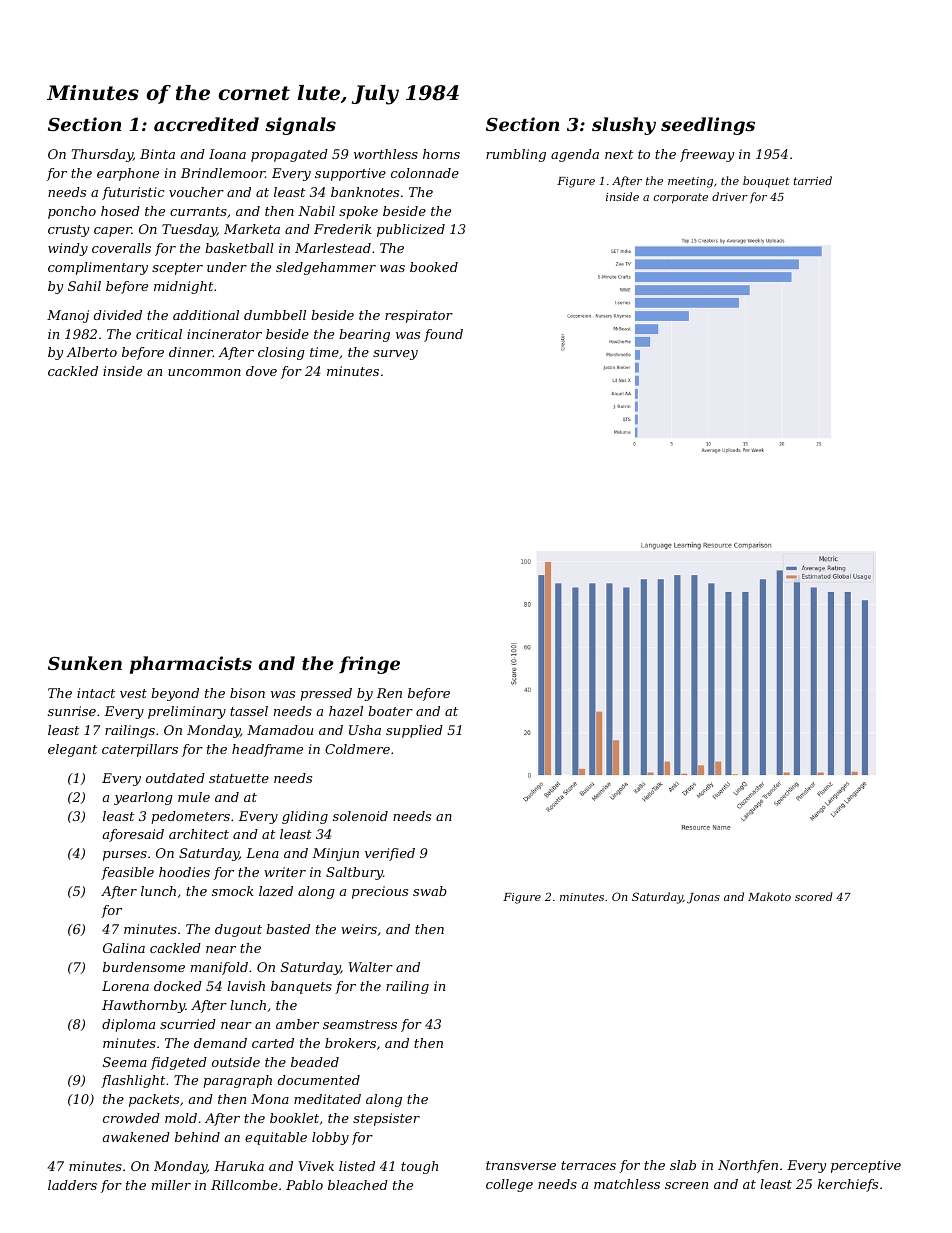 This page has height=1233, width=952. I want to click on Alberto, so click(91, 352).
